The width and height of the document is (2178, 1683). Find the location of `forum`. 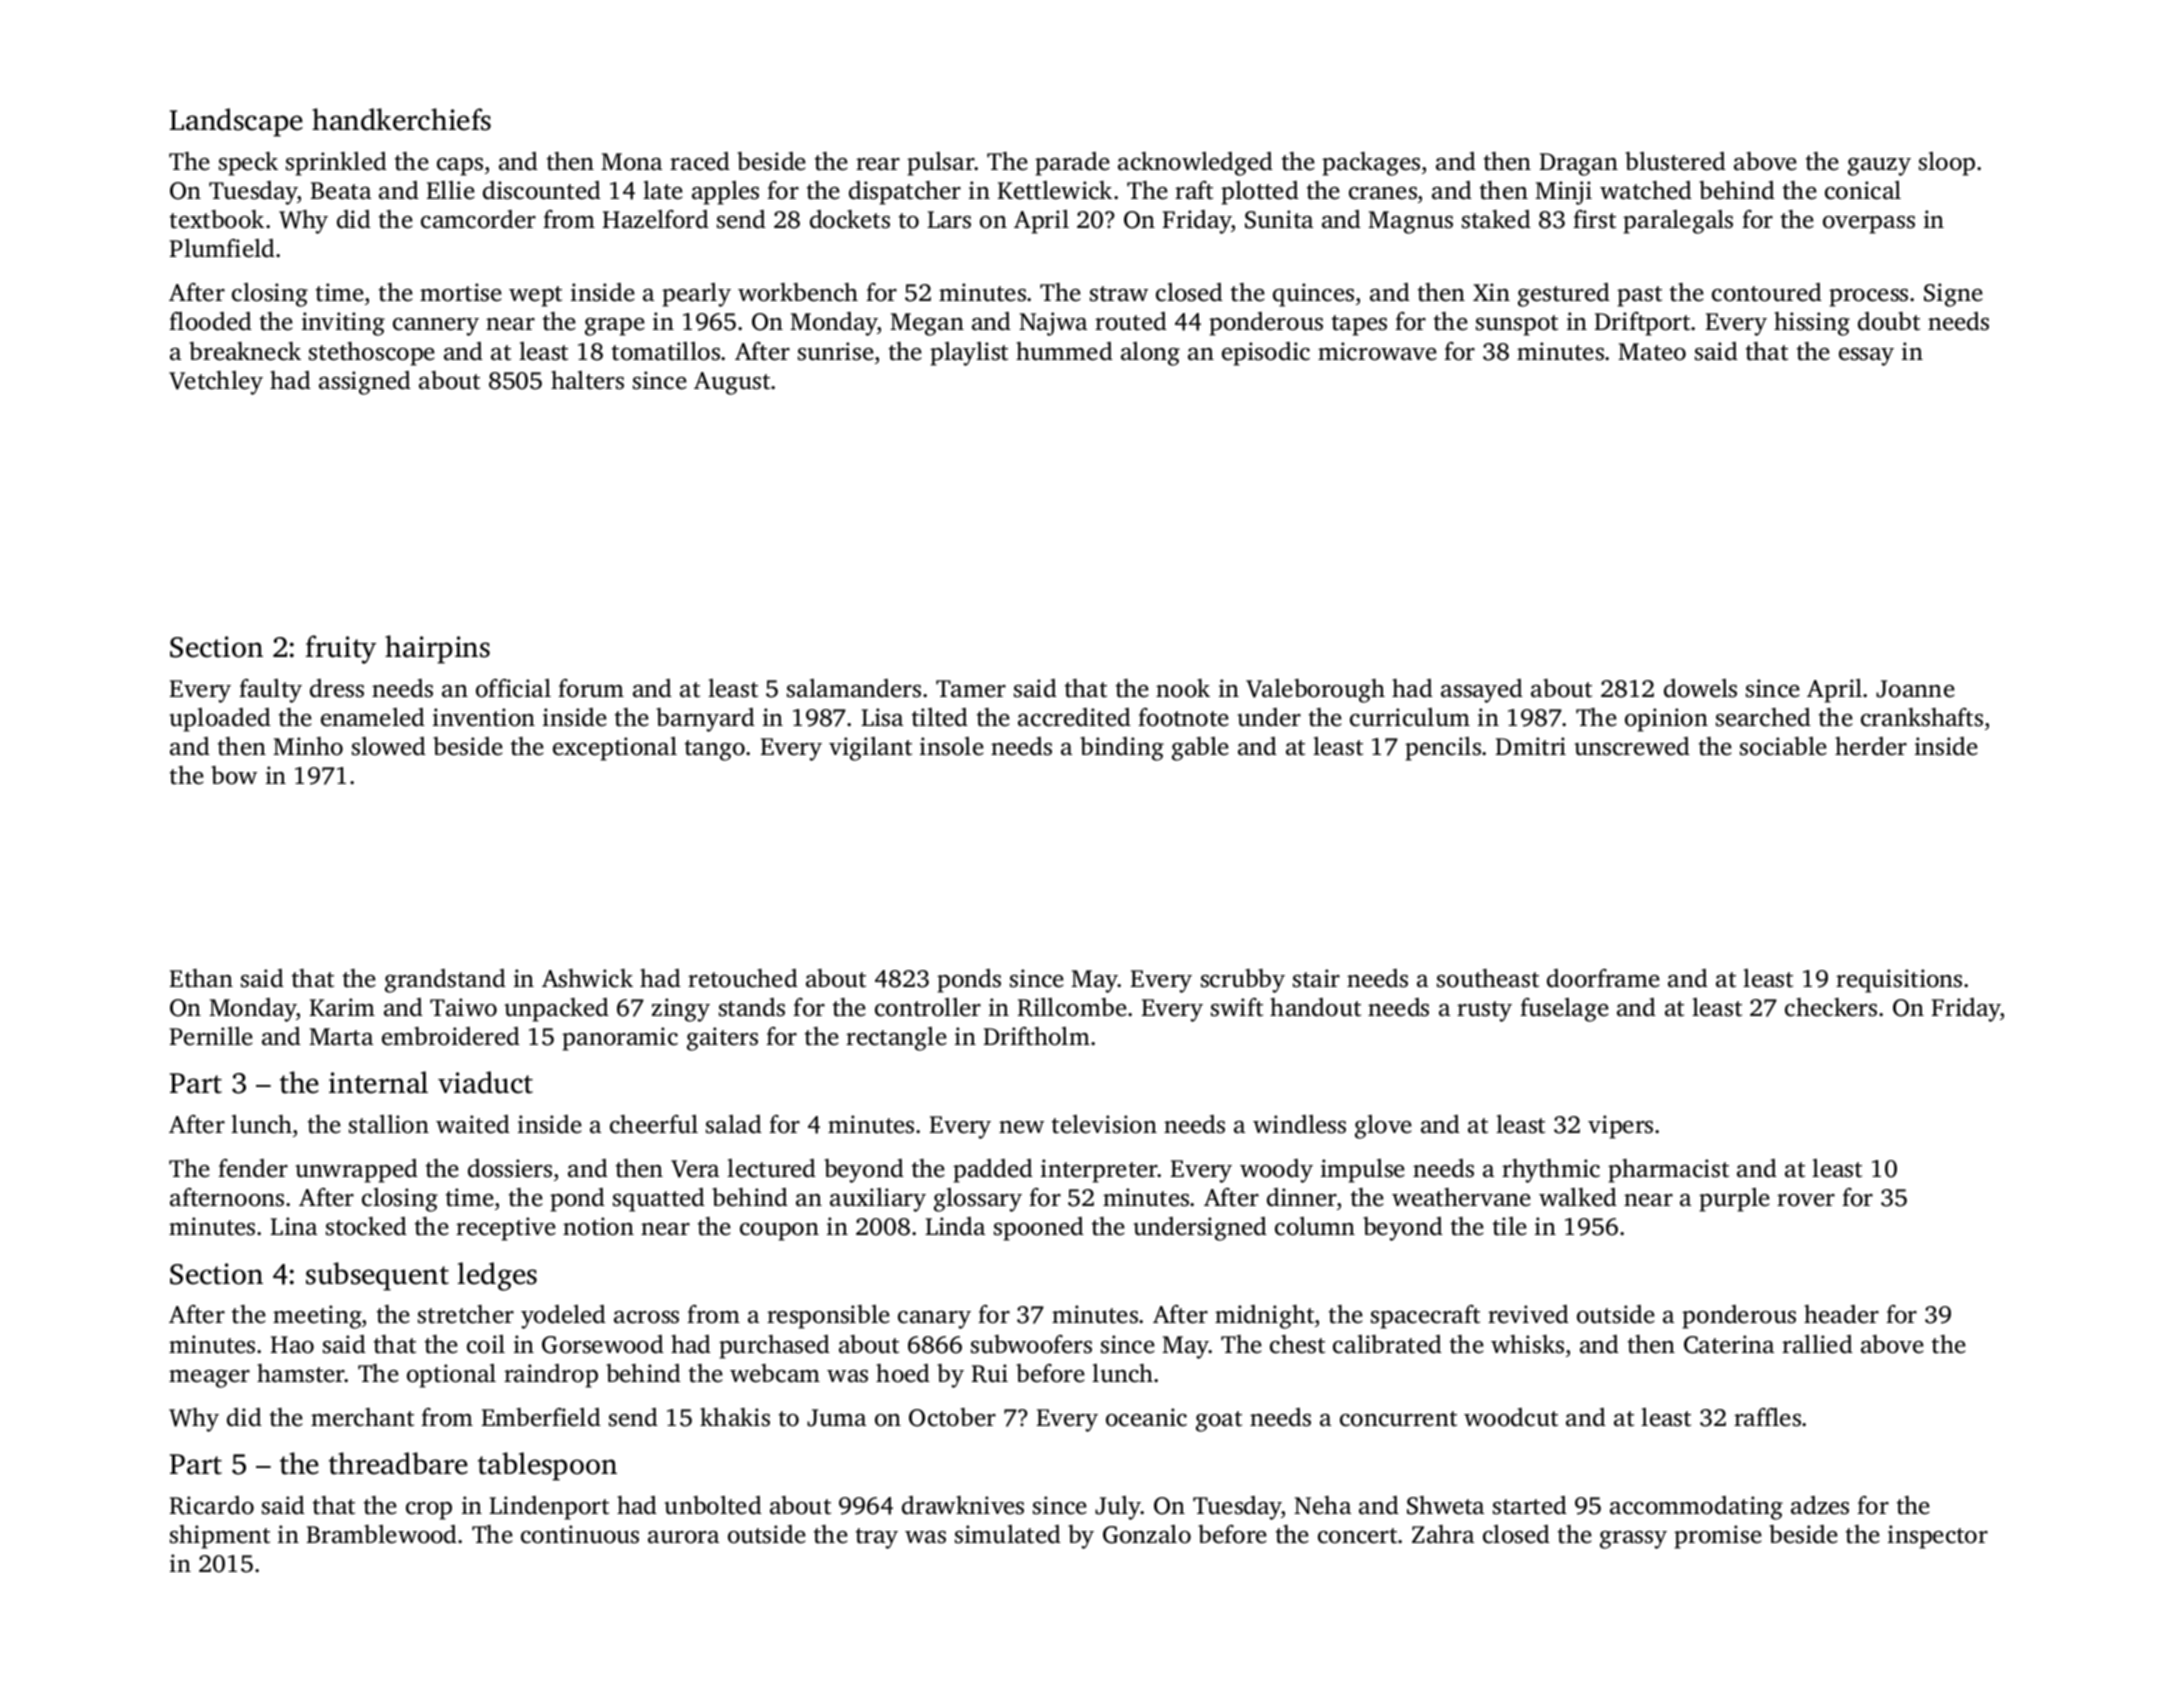

forum is located at coordinates (591, 688).
